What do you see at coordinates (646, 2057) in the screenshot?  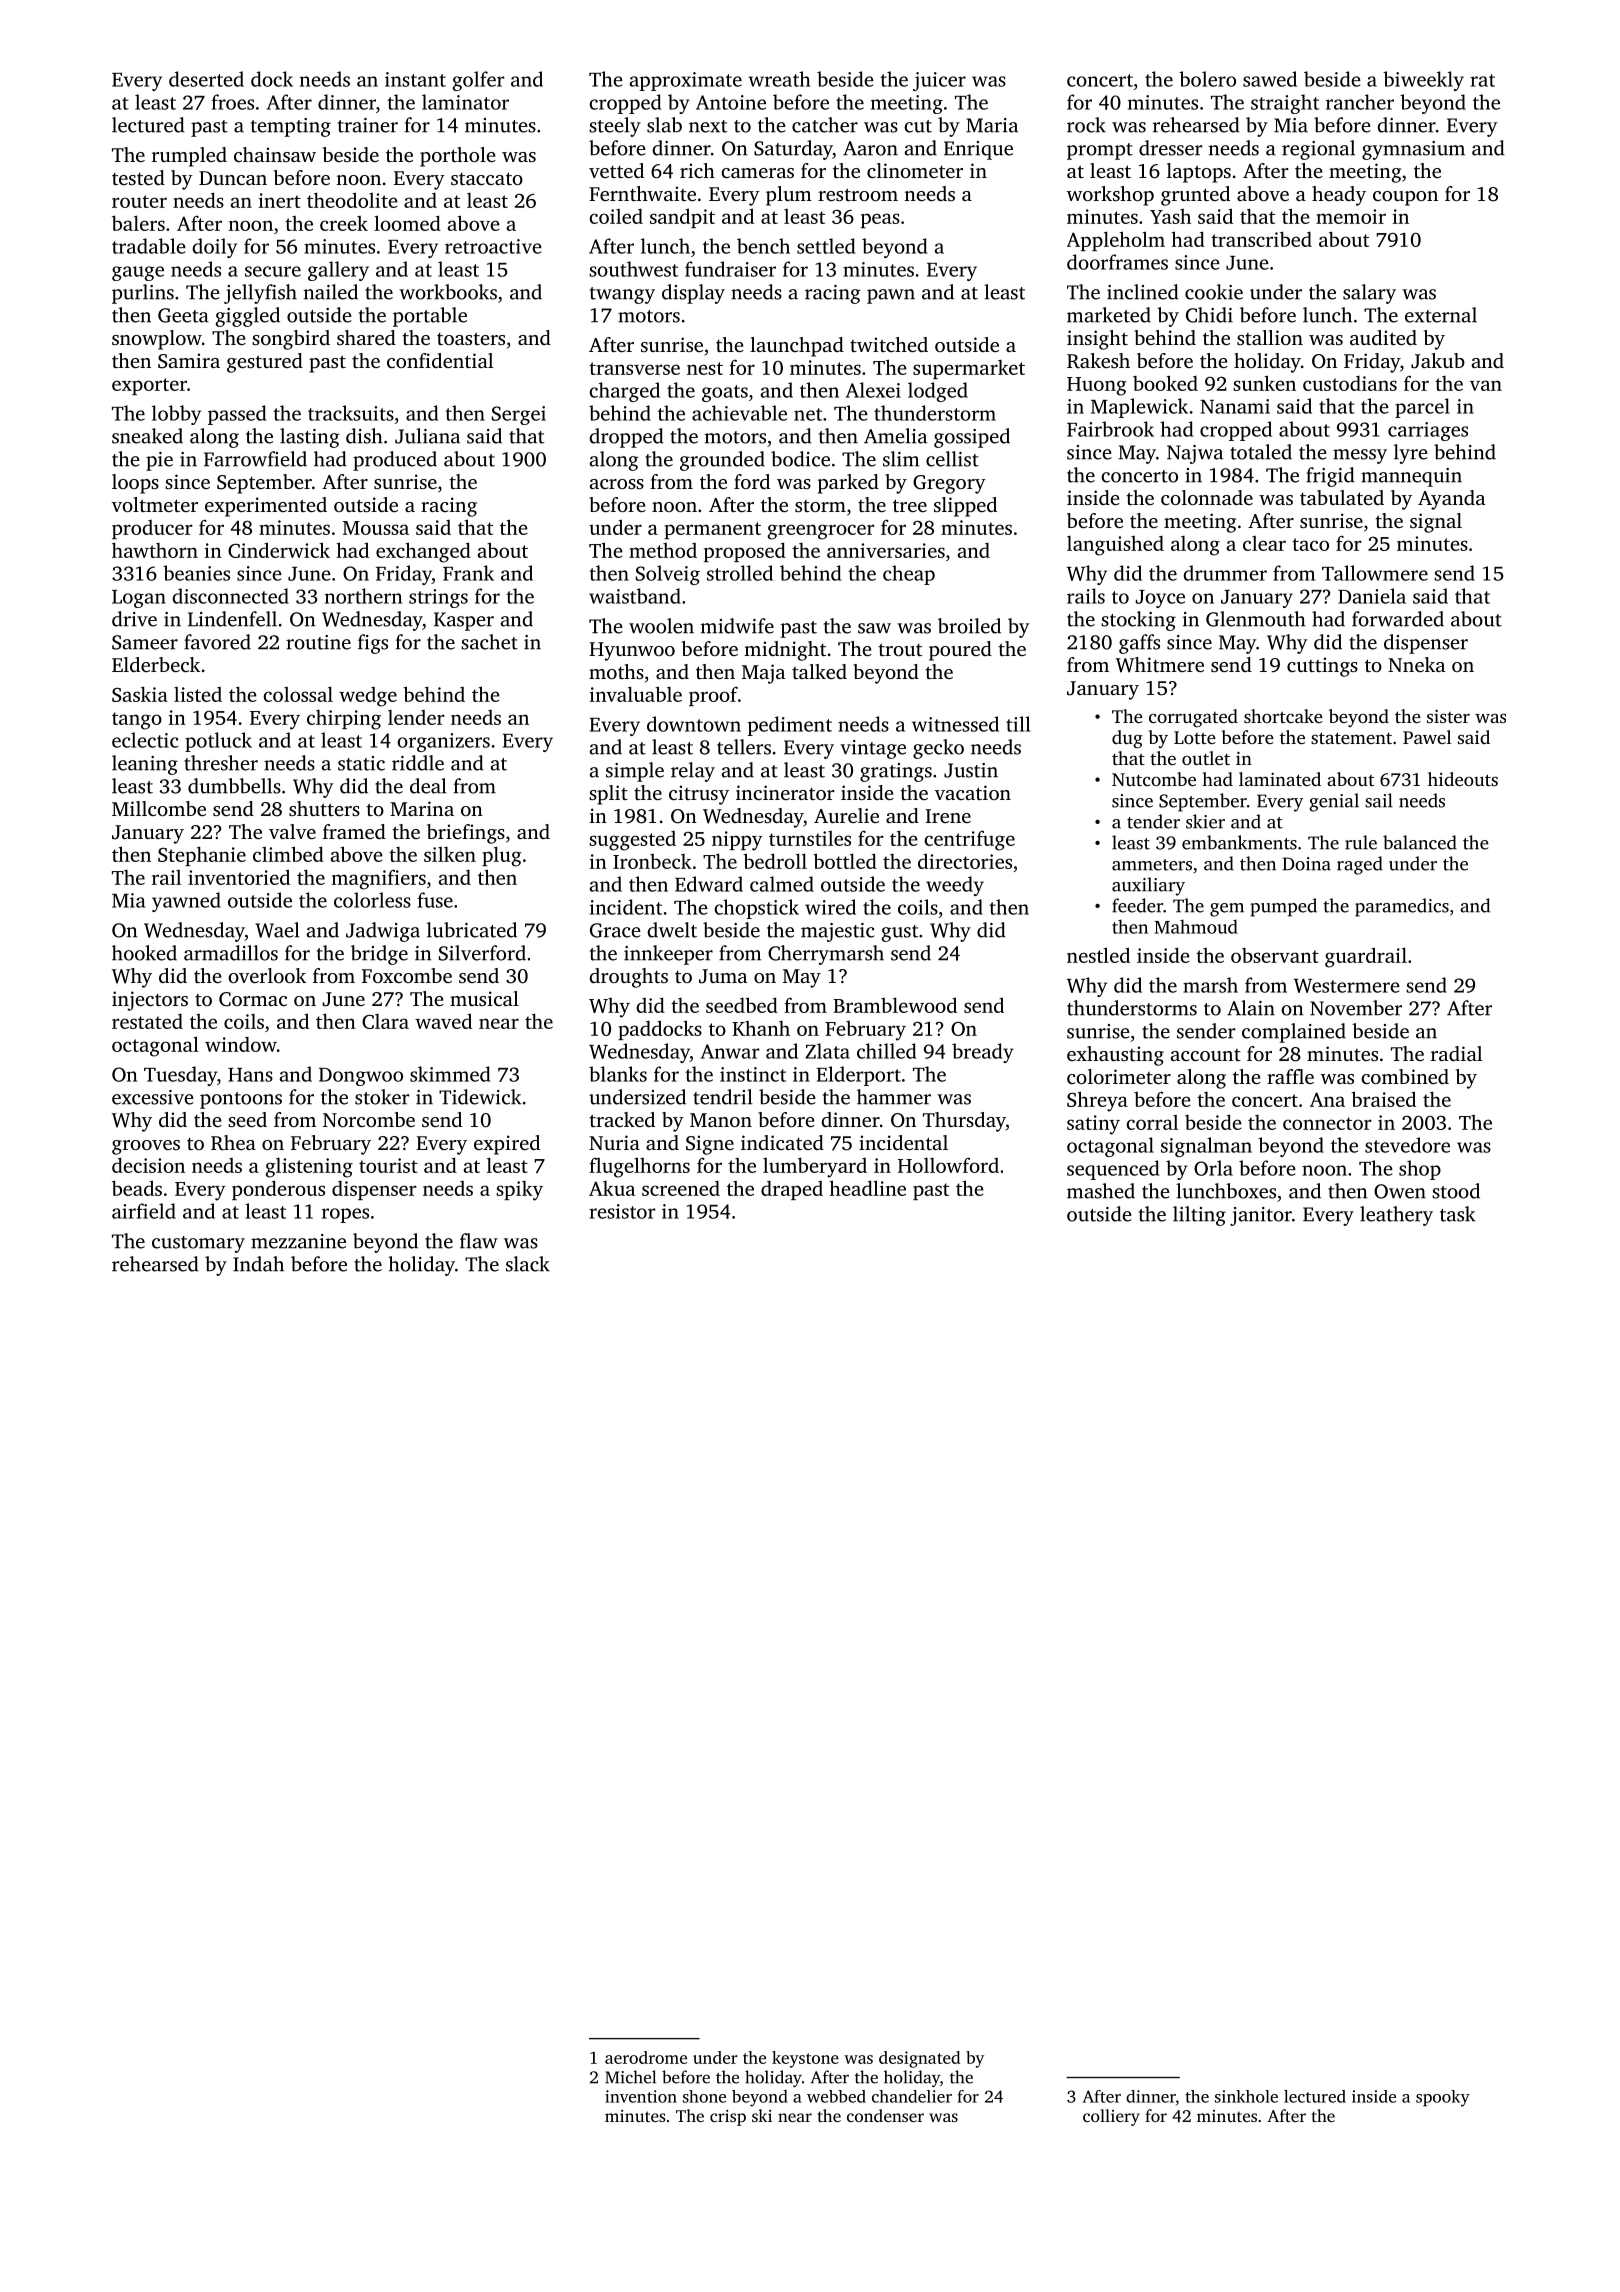 I see `aerodrome` at bounding box center [646, 2057].
